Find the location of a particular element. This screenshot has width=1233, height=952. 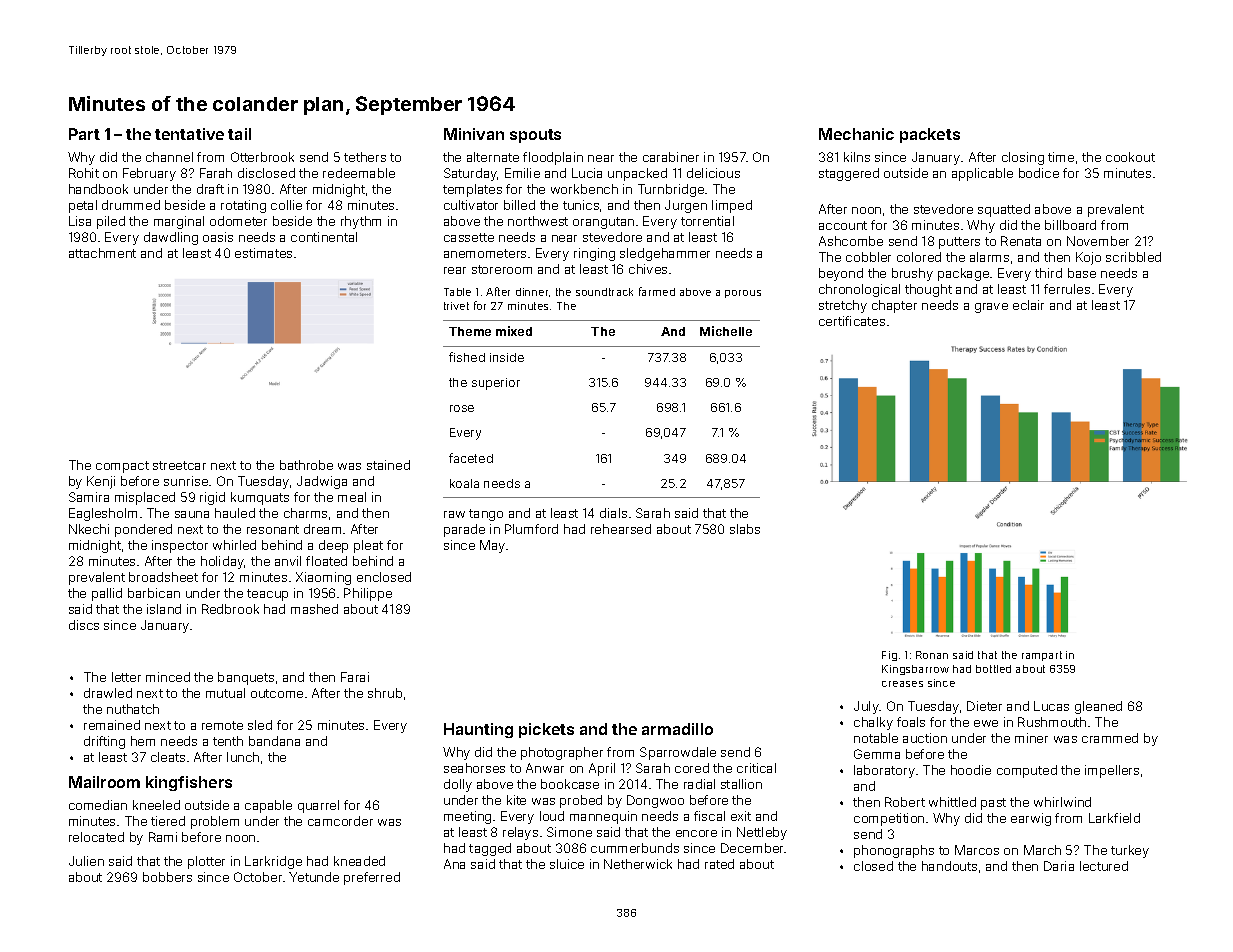

Netherwick is located at coordinates (638, 864).
